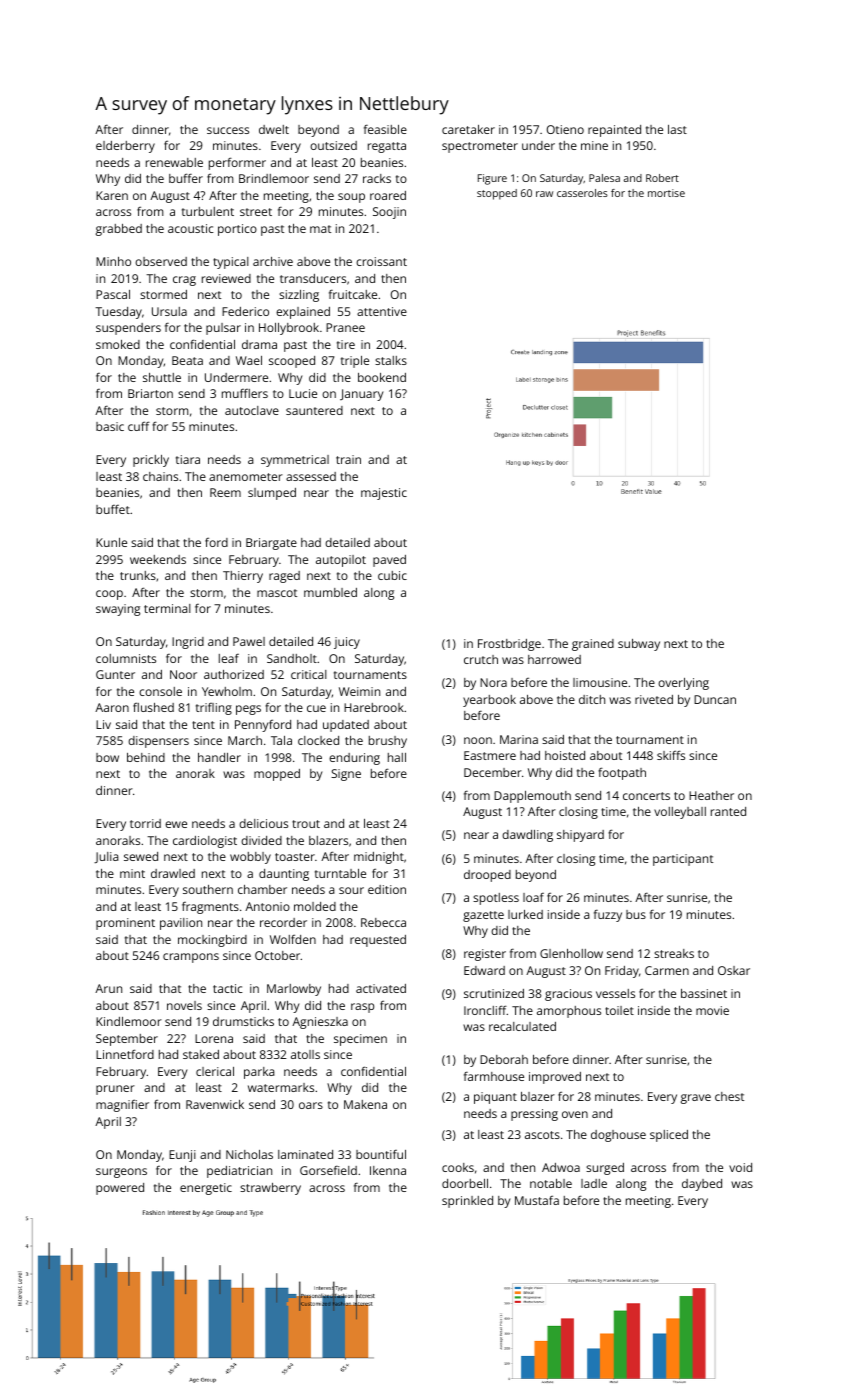  What do you see at coordinates (223, 329) in the screenshot?
I see `pulsar` at bounding box center [223, 329].
